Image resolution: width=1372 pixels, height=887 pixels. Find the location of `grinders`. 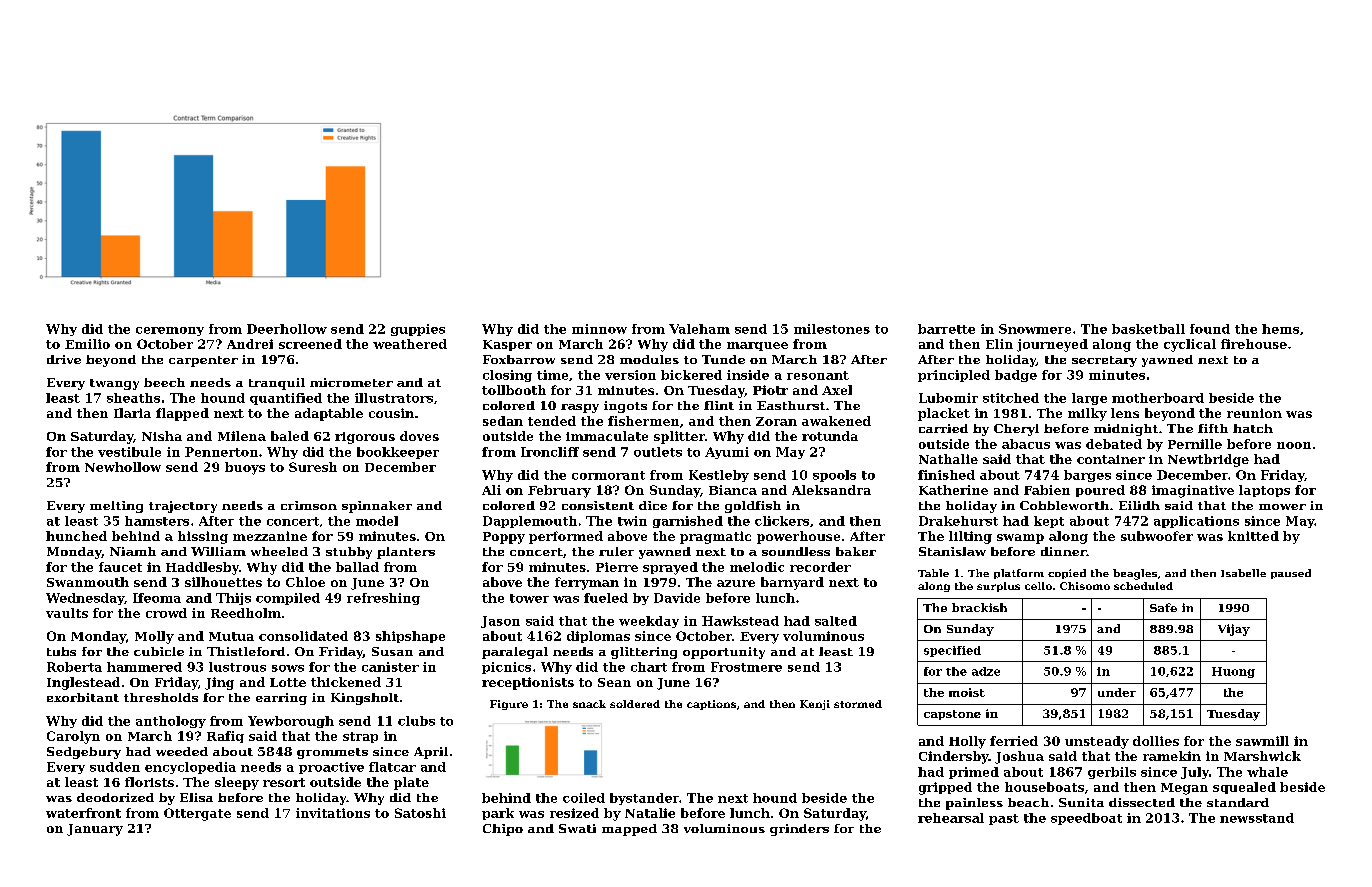

grinders is located at coordinates (799, 830).
